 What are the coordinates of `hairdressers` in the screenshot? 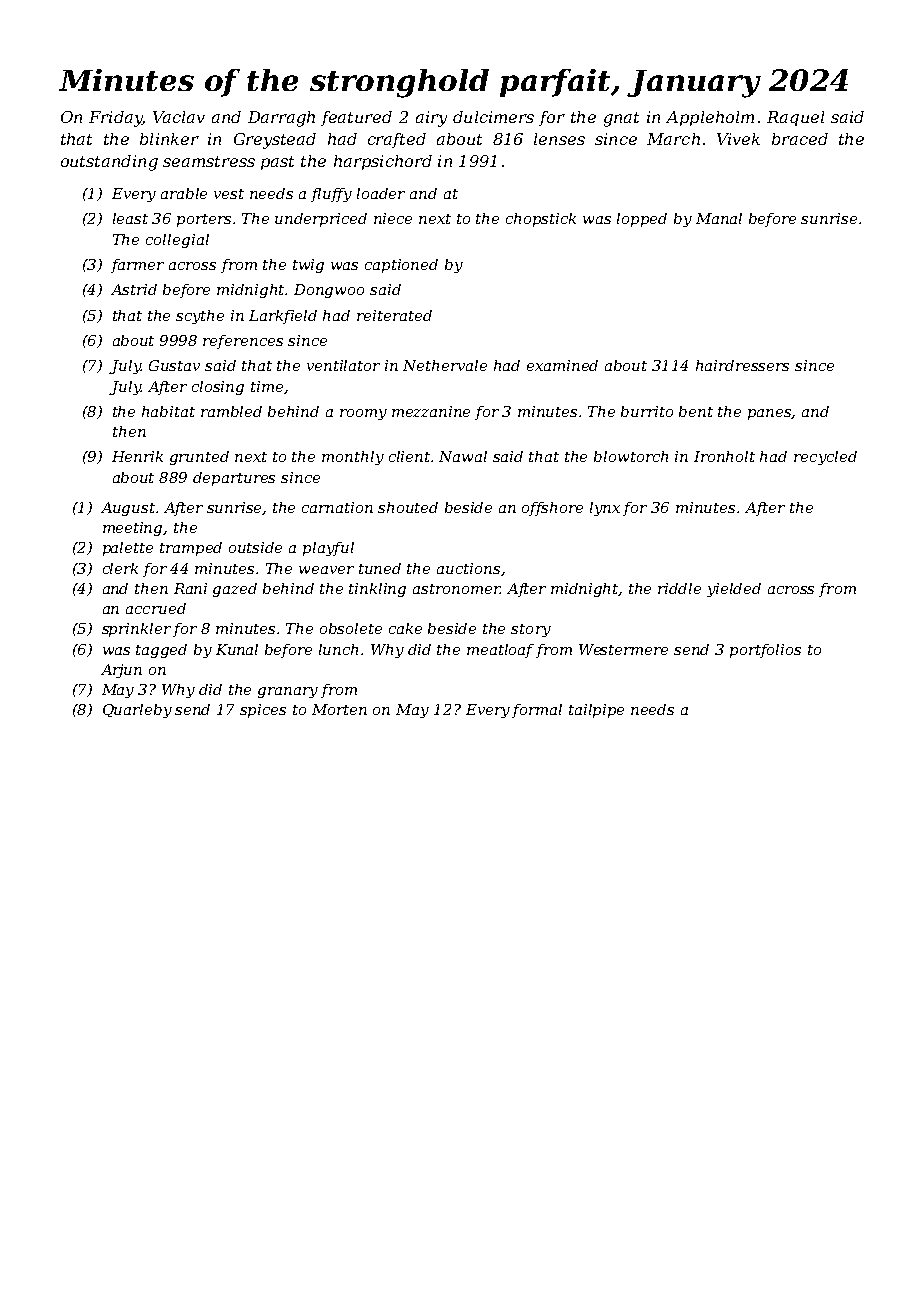 It's located at (742, 365).
